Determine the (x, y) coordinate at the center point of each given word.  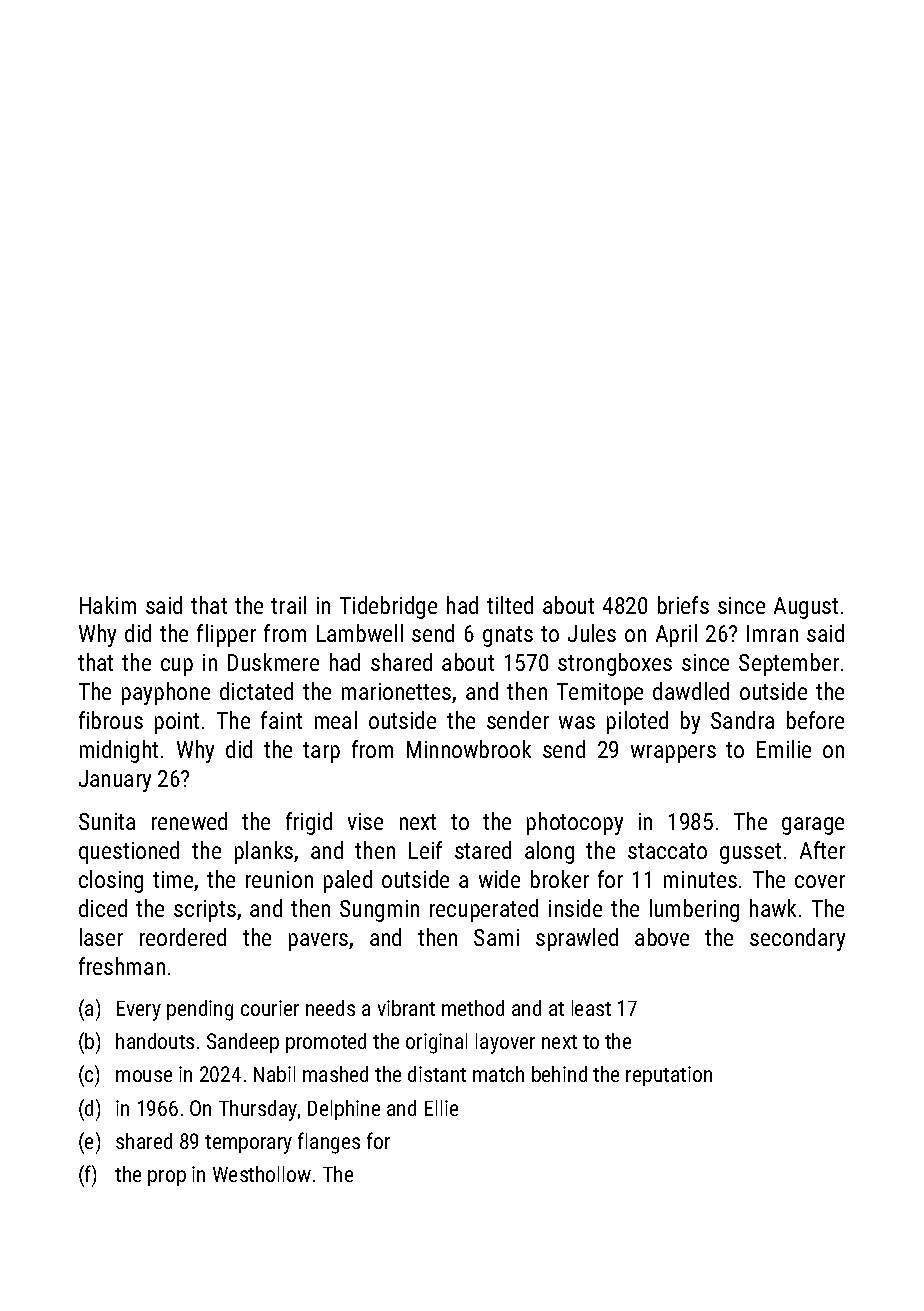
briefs (683, 605)
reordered (183, 937)
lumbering (694, 910)
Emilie (784, 749)
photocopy (575, 823)
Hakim (108, 605)
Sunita (107, 821)
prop (167, 1178)
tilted (510, 605)
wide (499, 879)
